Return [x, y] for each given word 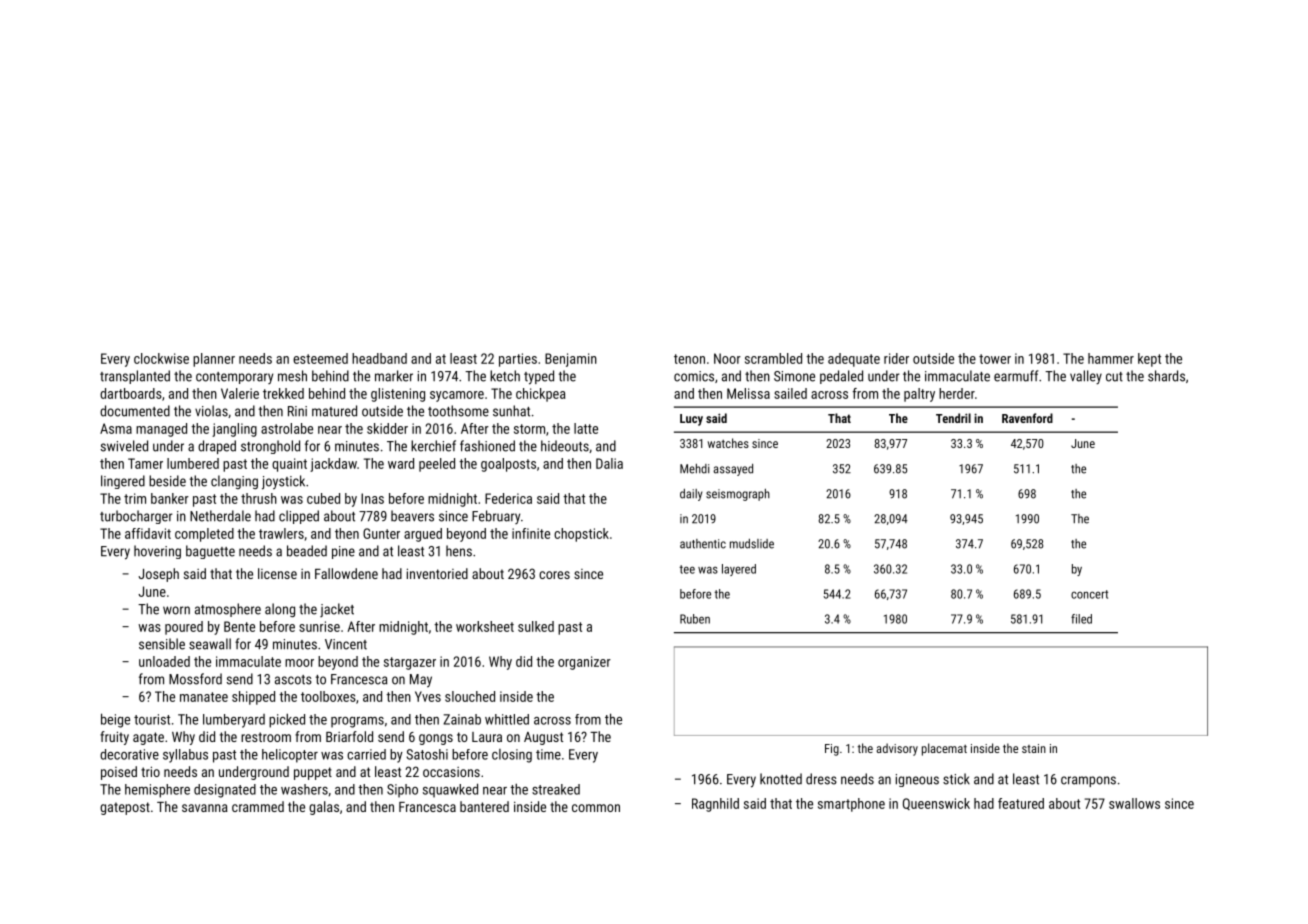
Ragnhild [715, 805]
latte [586, 428]
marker [394, 376]
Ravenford [1027, 418]
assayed [733, 470]
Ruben [695, 619]
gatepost [125, 808]
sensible [162, 644]
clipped [299, 517]
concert [1089, 594]
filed [1081, 619]
